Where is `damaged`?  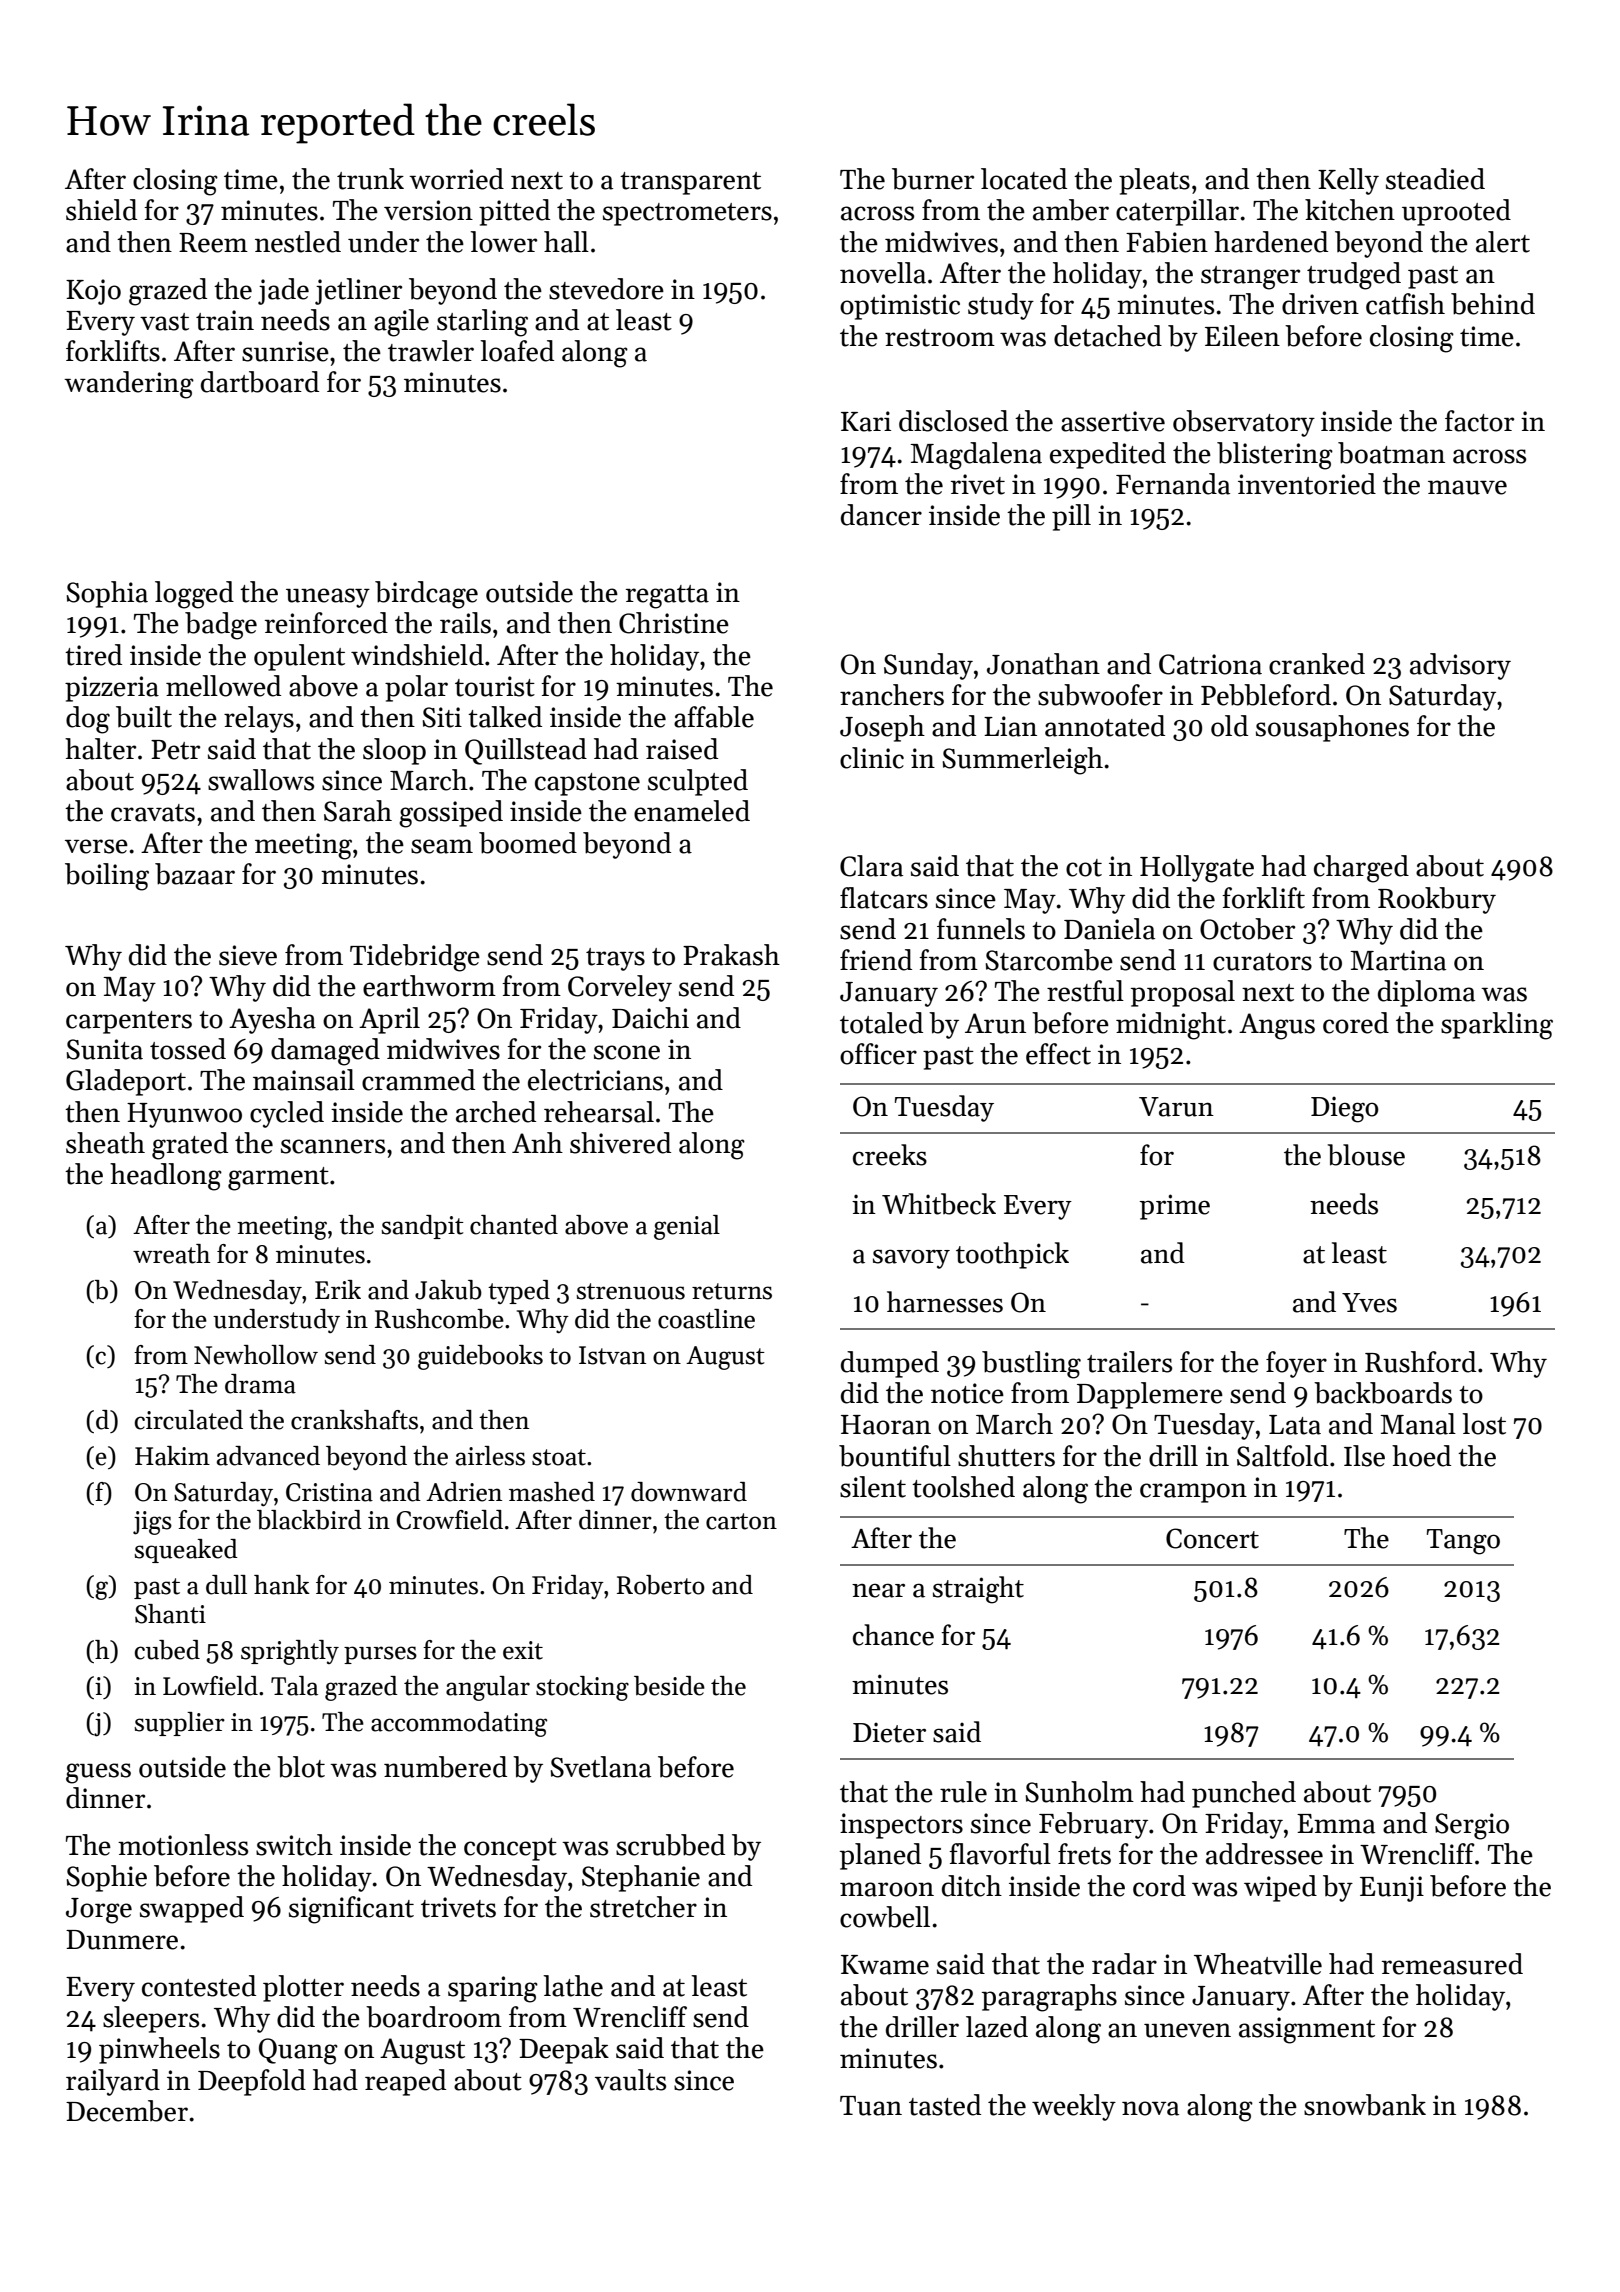 damaged is located at coordinates (325, 1052).
